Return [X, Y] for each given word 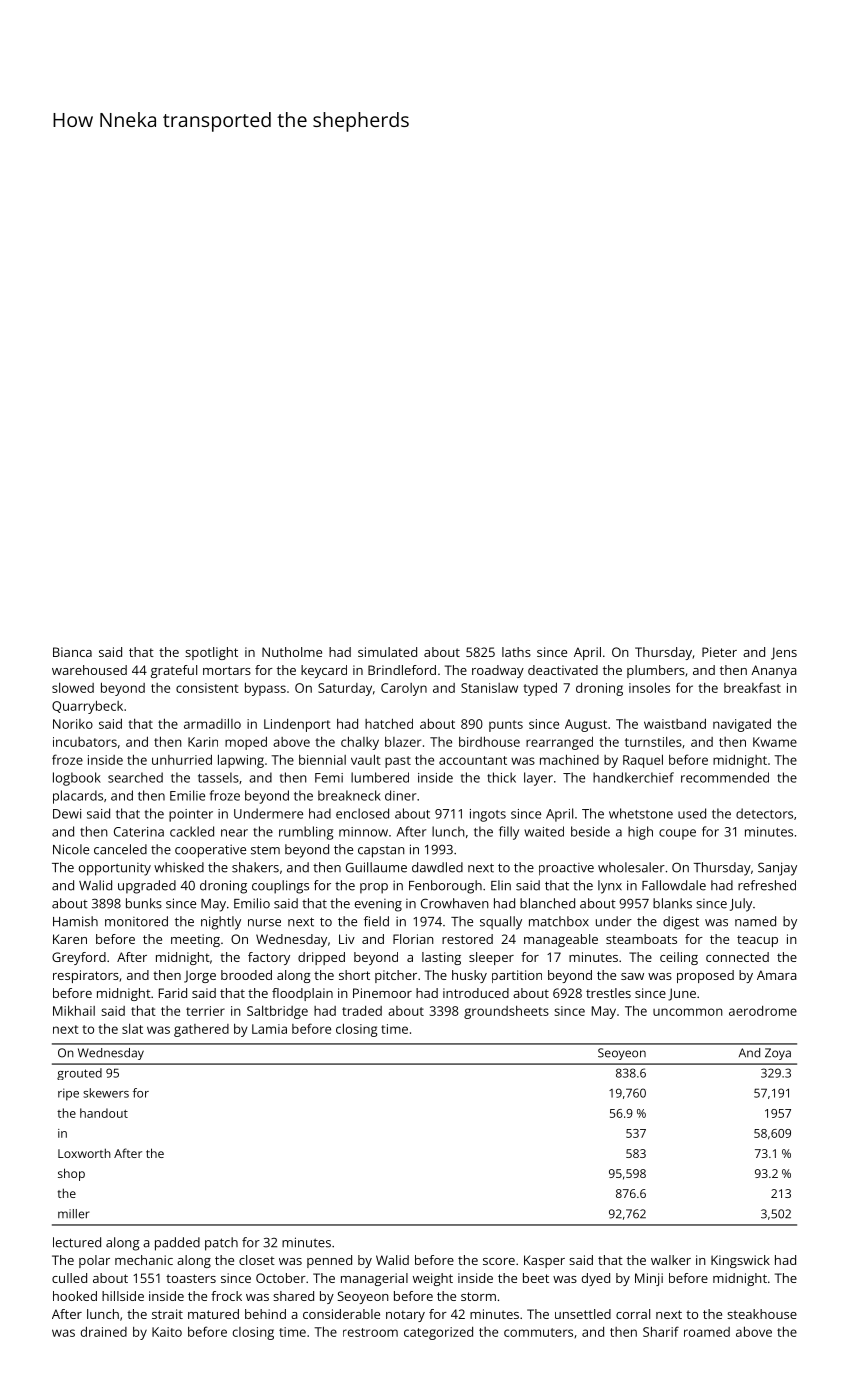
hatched [389, 724]
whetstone [641, 813]
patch [221, 1244]
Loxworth [84, 1153]
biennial [322, 760]
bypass [265, 689]
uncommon [688, 1012]
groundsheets [506, 1012]
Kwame [775, 742]
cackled [192, 831]
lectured [77, 1242]
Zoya [778, 1054]
